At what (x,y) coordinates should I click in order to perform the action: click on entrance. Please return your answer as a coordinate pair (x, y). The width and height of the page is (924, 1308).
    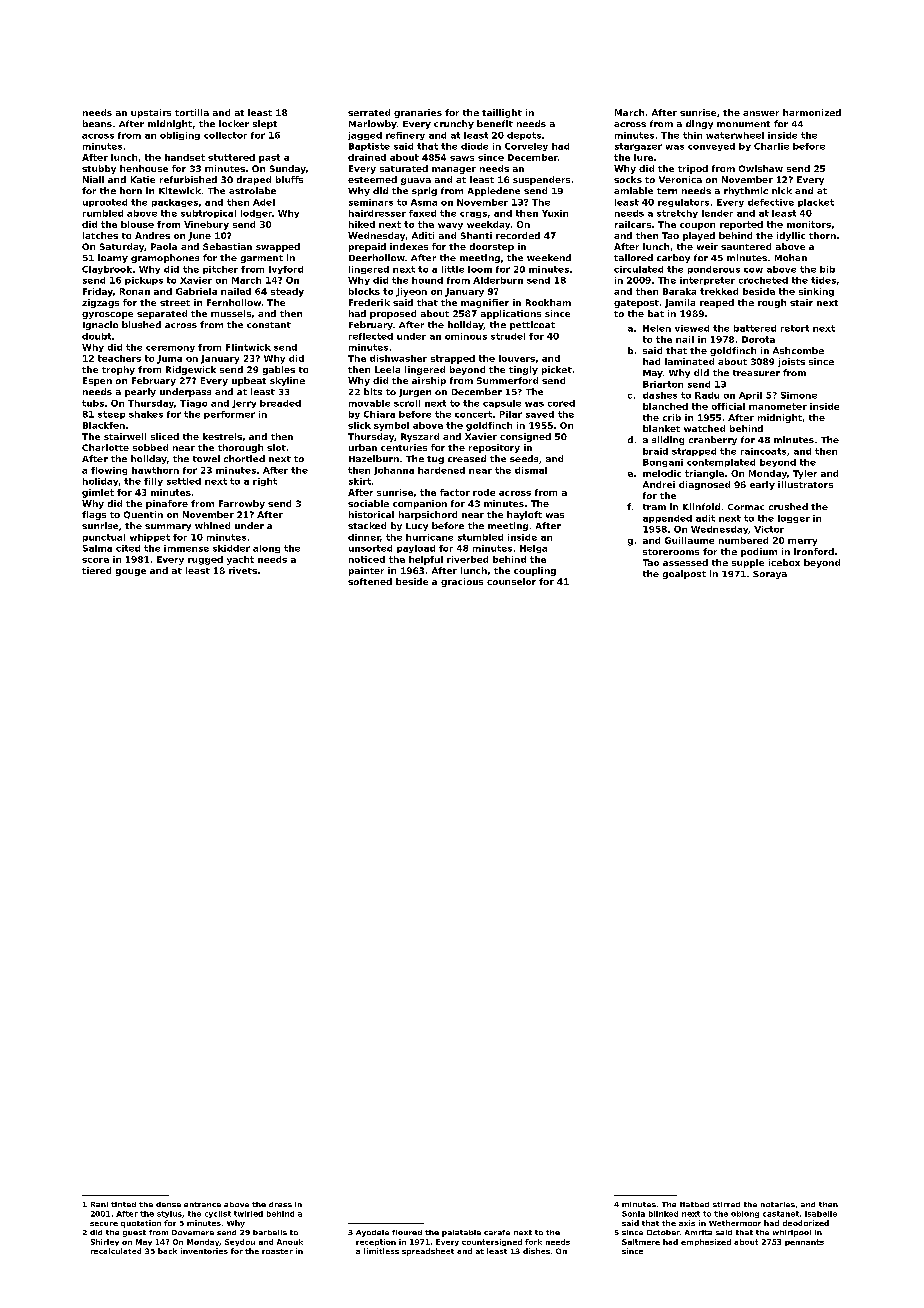
    Looking at the image, I should click on (202, 1204).
